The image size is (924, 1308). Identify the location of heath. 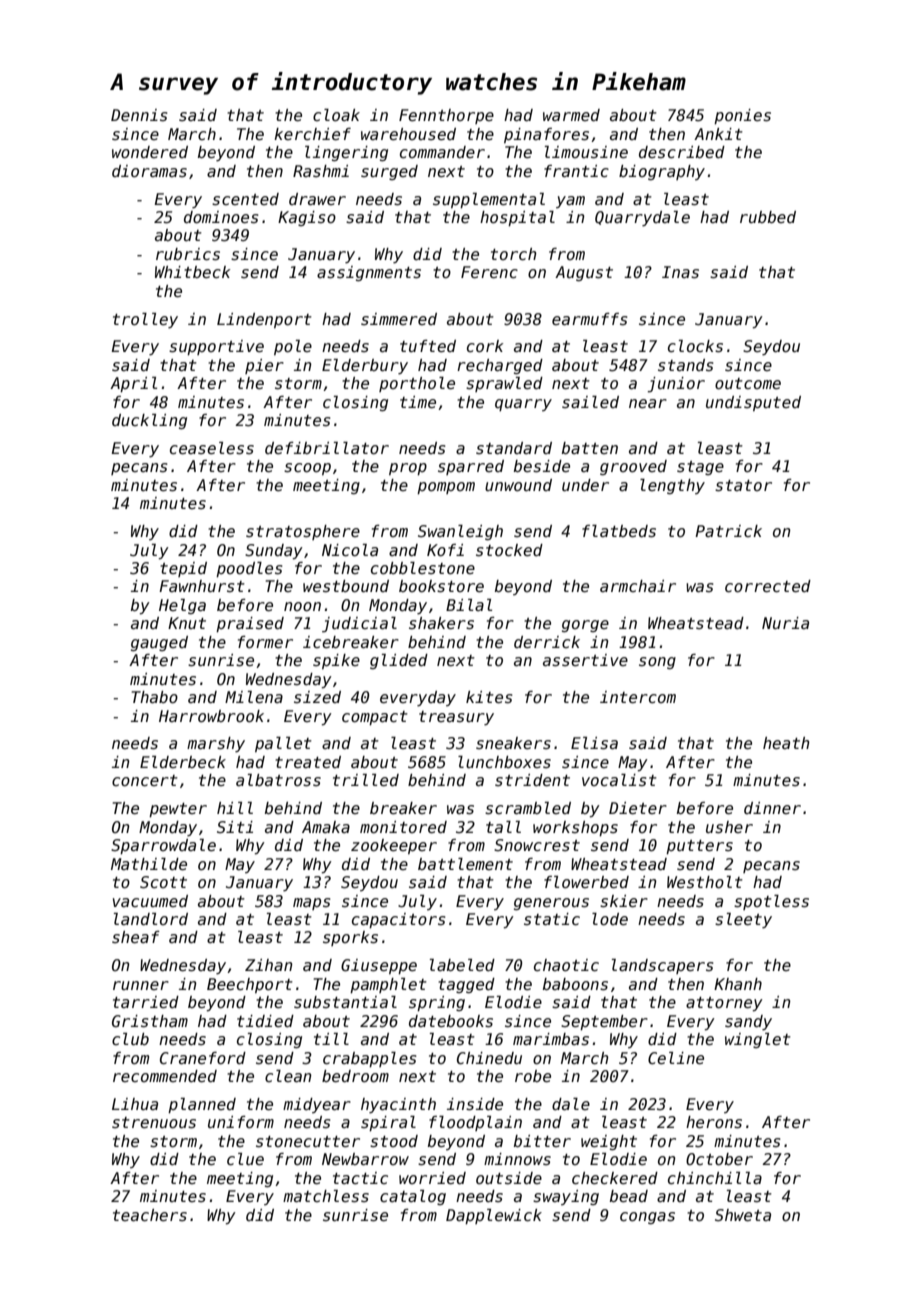
(786, 743).
